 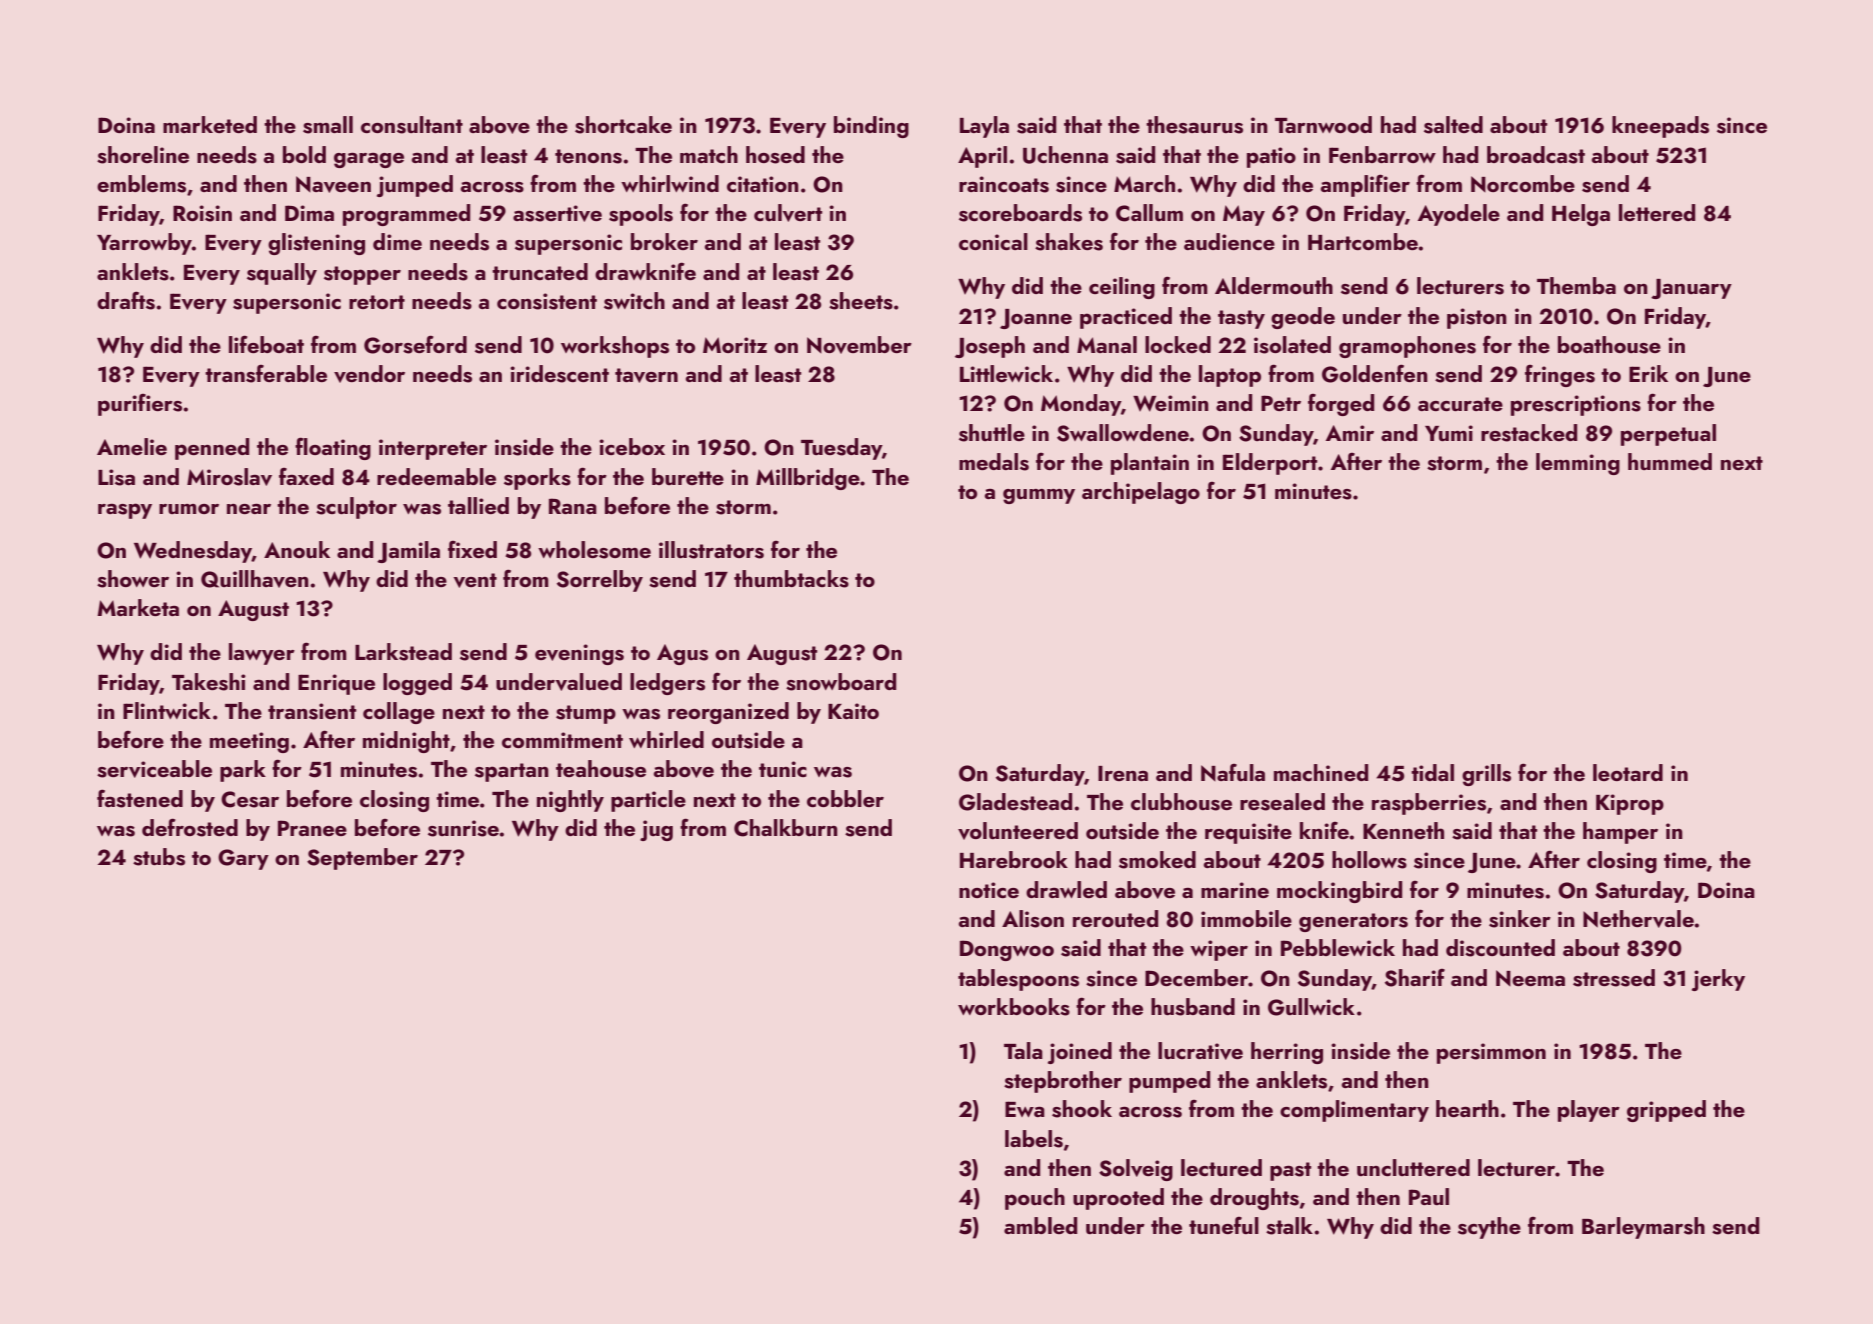 I want to click on stepbrother, so click(x=1063, y=1082).
